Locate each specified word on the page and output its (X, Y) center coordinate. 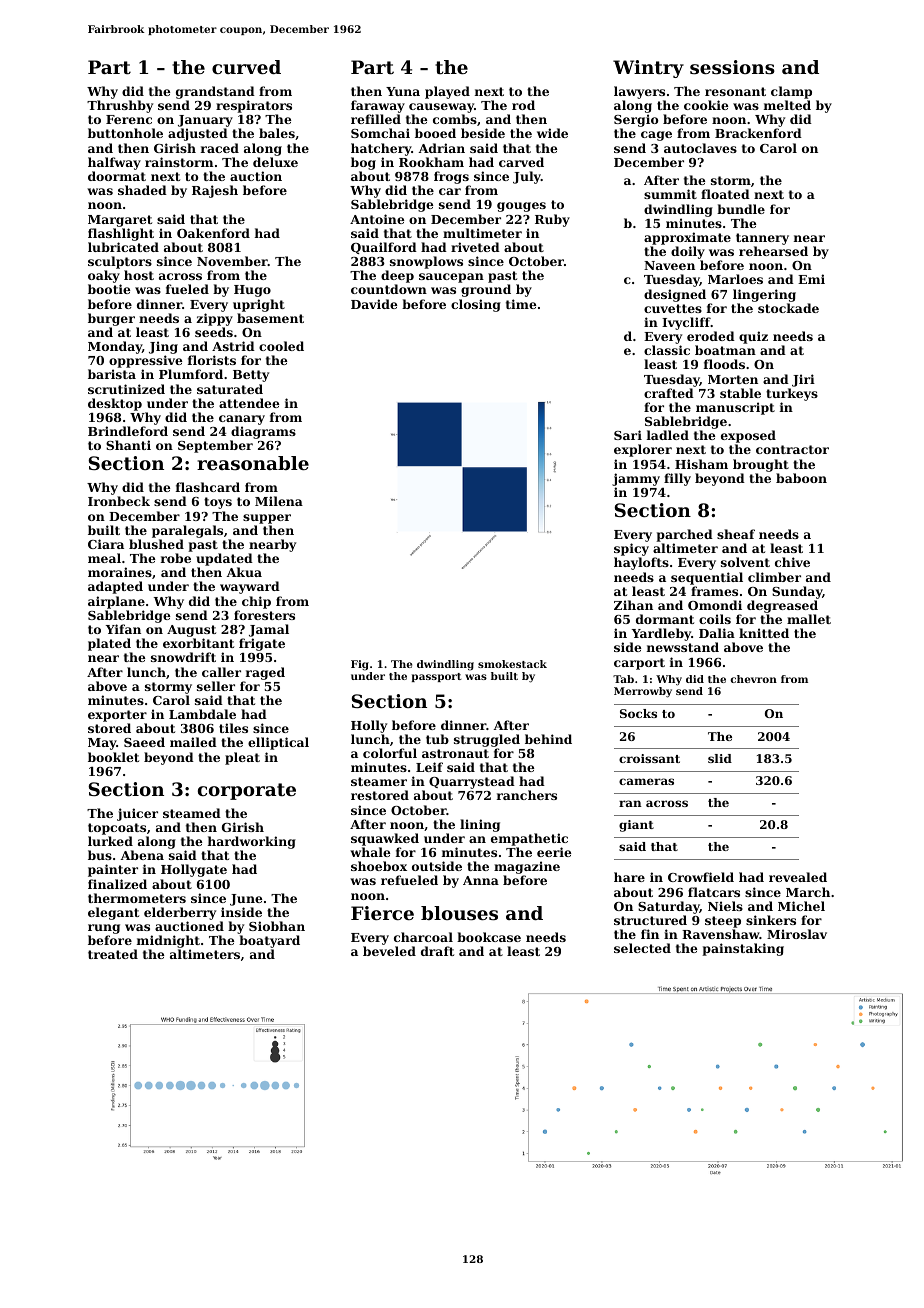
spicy (631, 549)
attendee (249, 403)
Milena (279, 501)
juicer (137, 814)
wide (552, 133)
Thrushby (120, 106)
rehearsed (773, 251)
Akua (244, 572)
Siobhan (277, 926)
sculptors (120, 262)
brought (761, 465)
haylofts (641, 563)
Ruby (552, 220)
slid (720, 758)
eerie (554, 852)
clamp (791, 92)
